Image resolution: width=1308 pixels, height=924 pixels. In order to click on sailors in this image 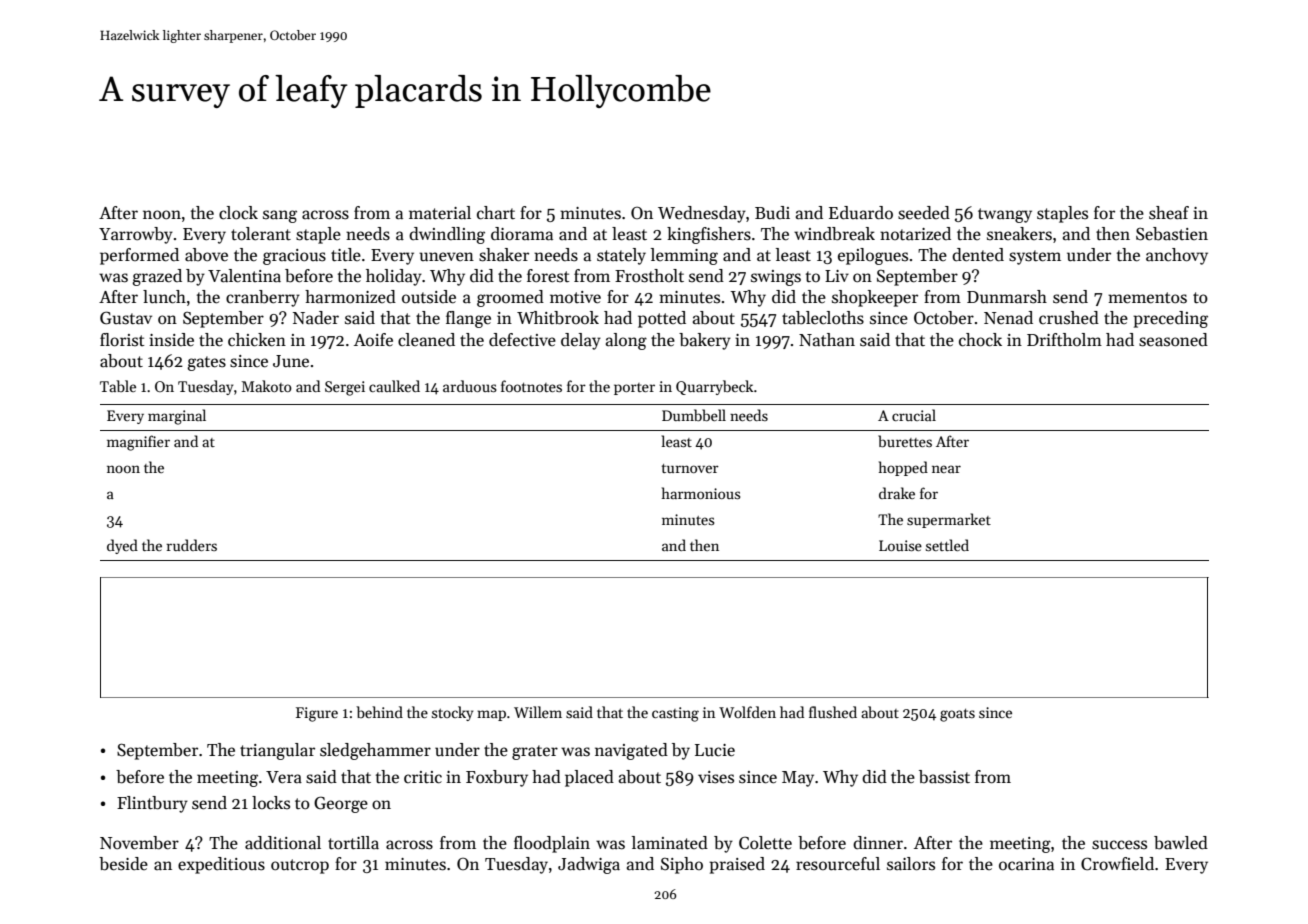, I will do `click(911, 864)`.
